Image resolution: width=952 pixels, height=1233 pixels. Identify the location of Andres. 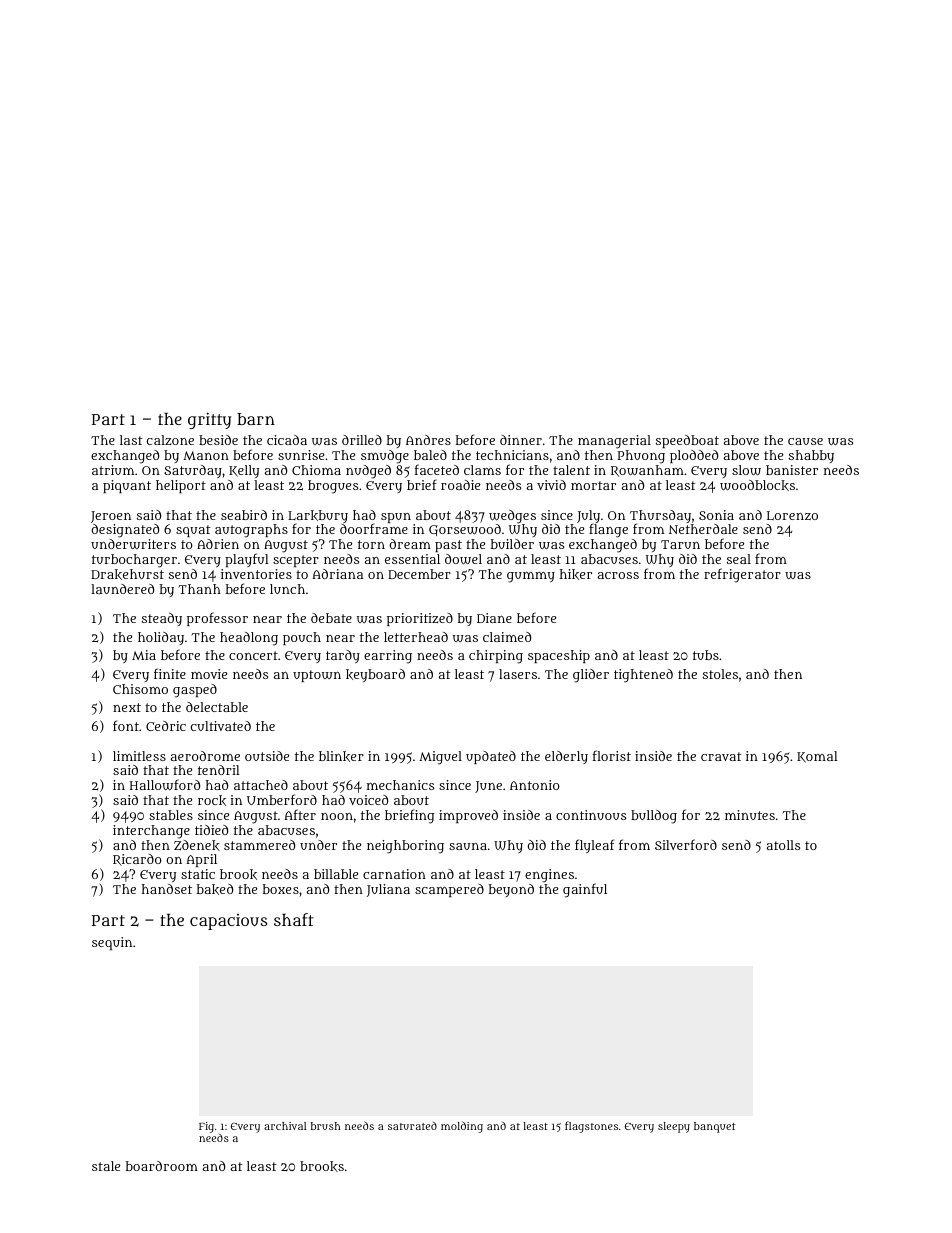
(428, 440).
